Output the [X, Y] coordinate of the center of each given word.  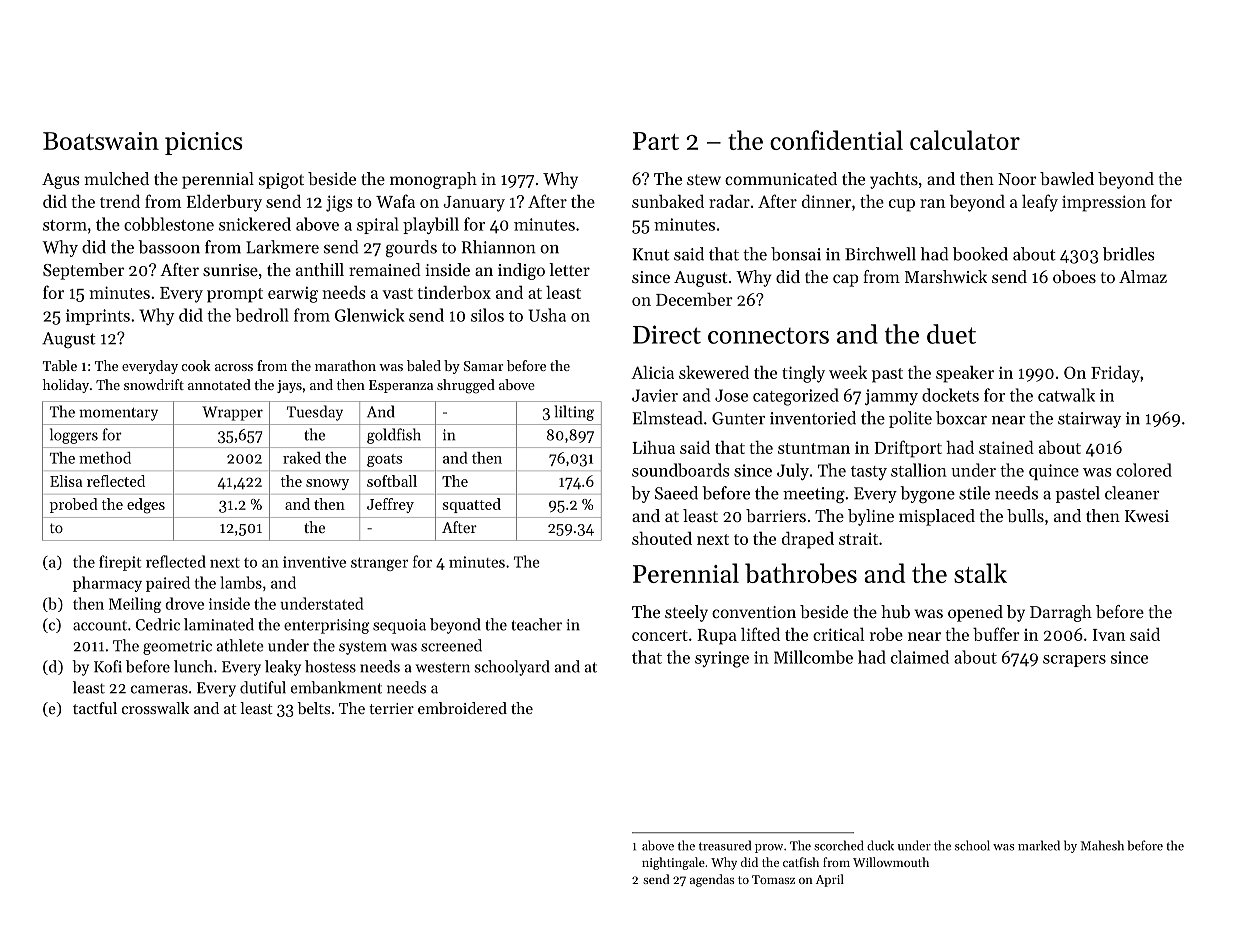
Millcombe [813, 657]
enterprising [327, 626]
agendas [712, 880]
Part [656, 141]
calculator [965, 140]
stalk [980, 573]
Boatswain [101, 141]
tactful [95, 708]
